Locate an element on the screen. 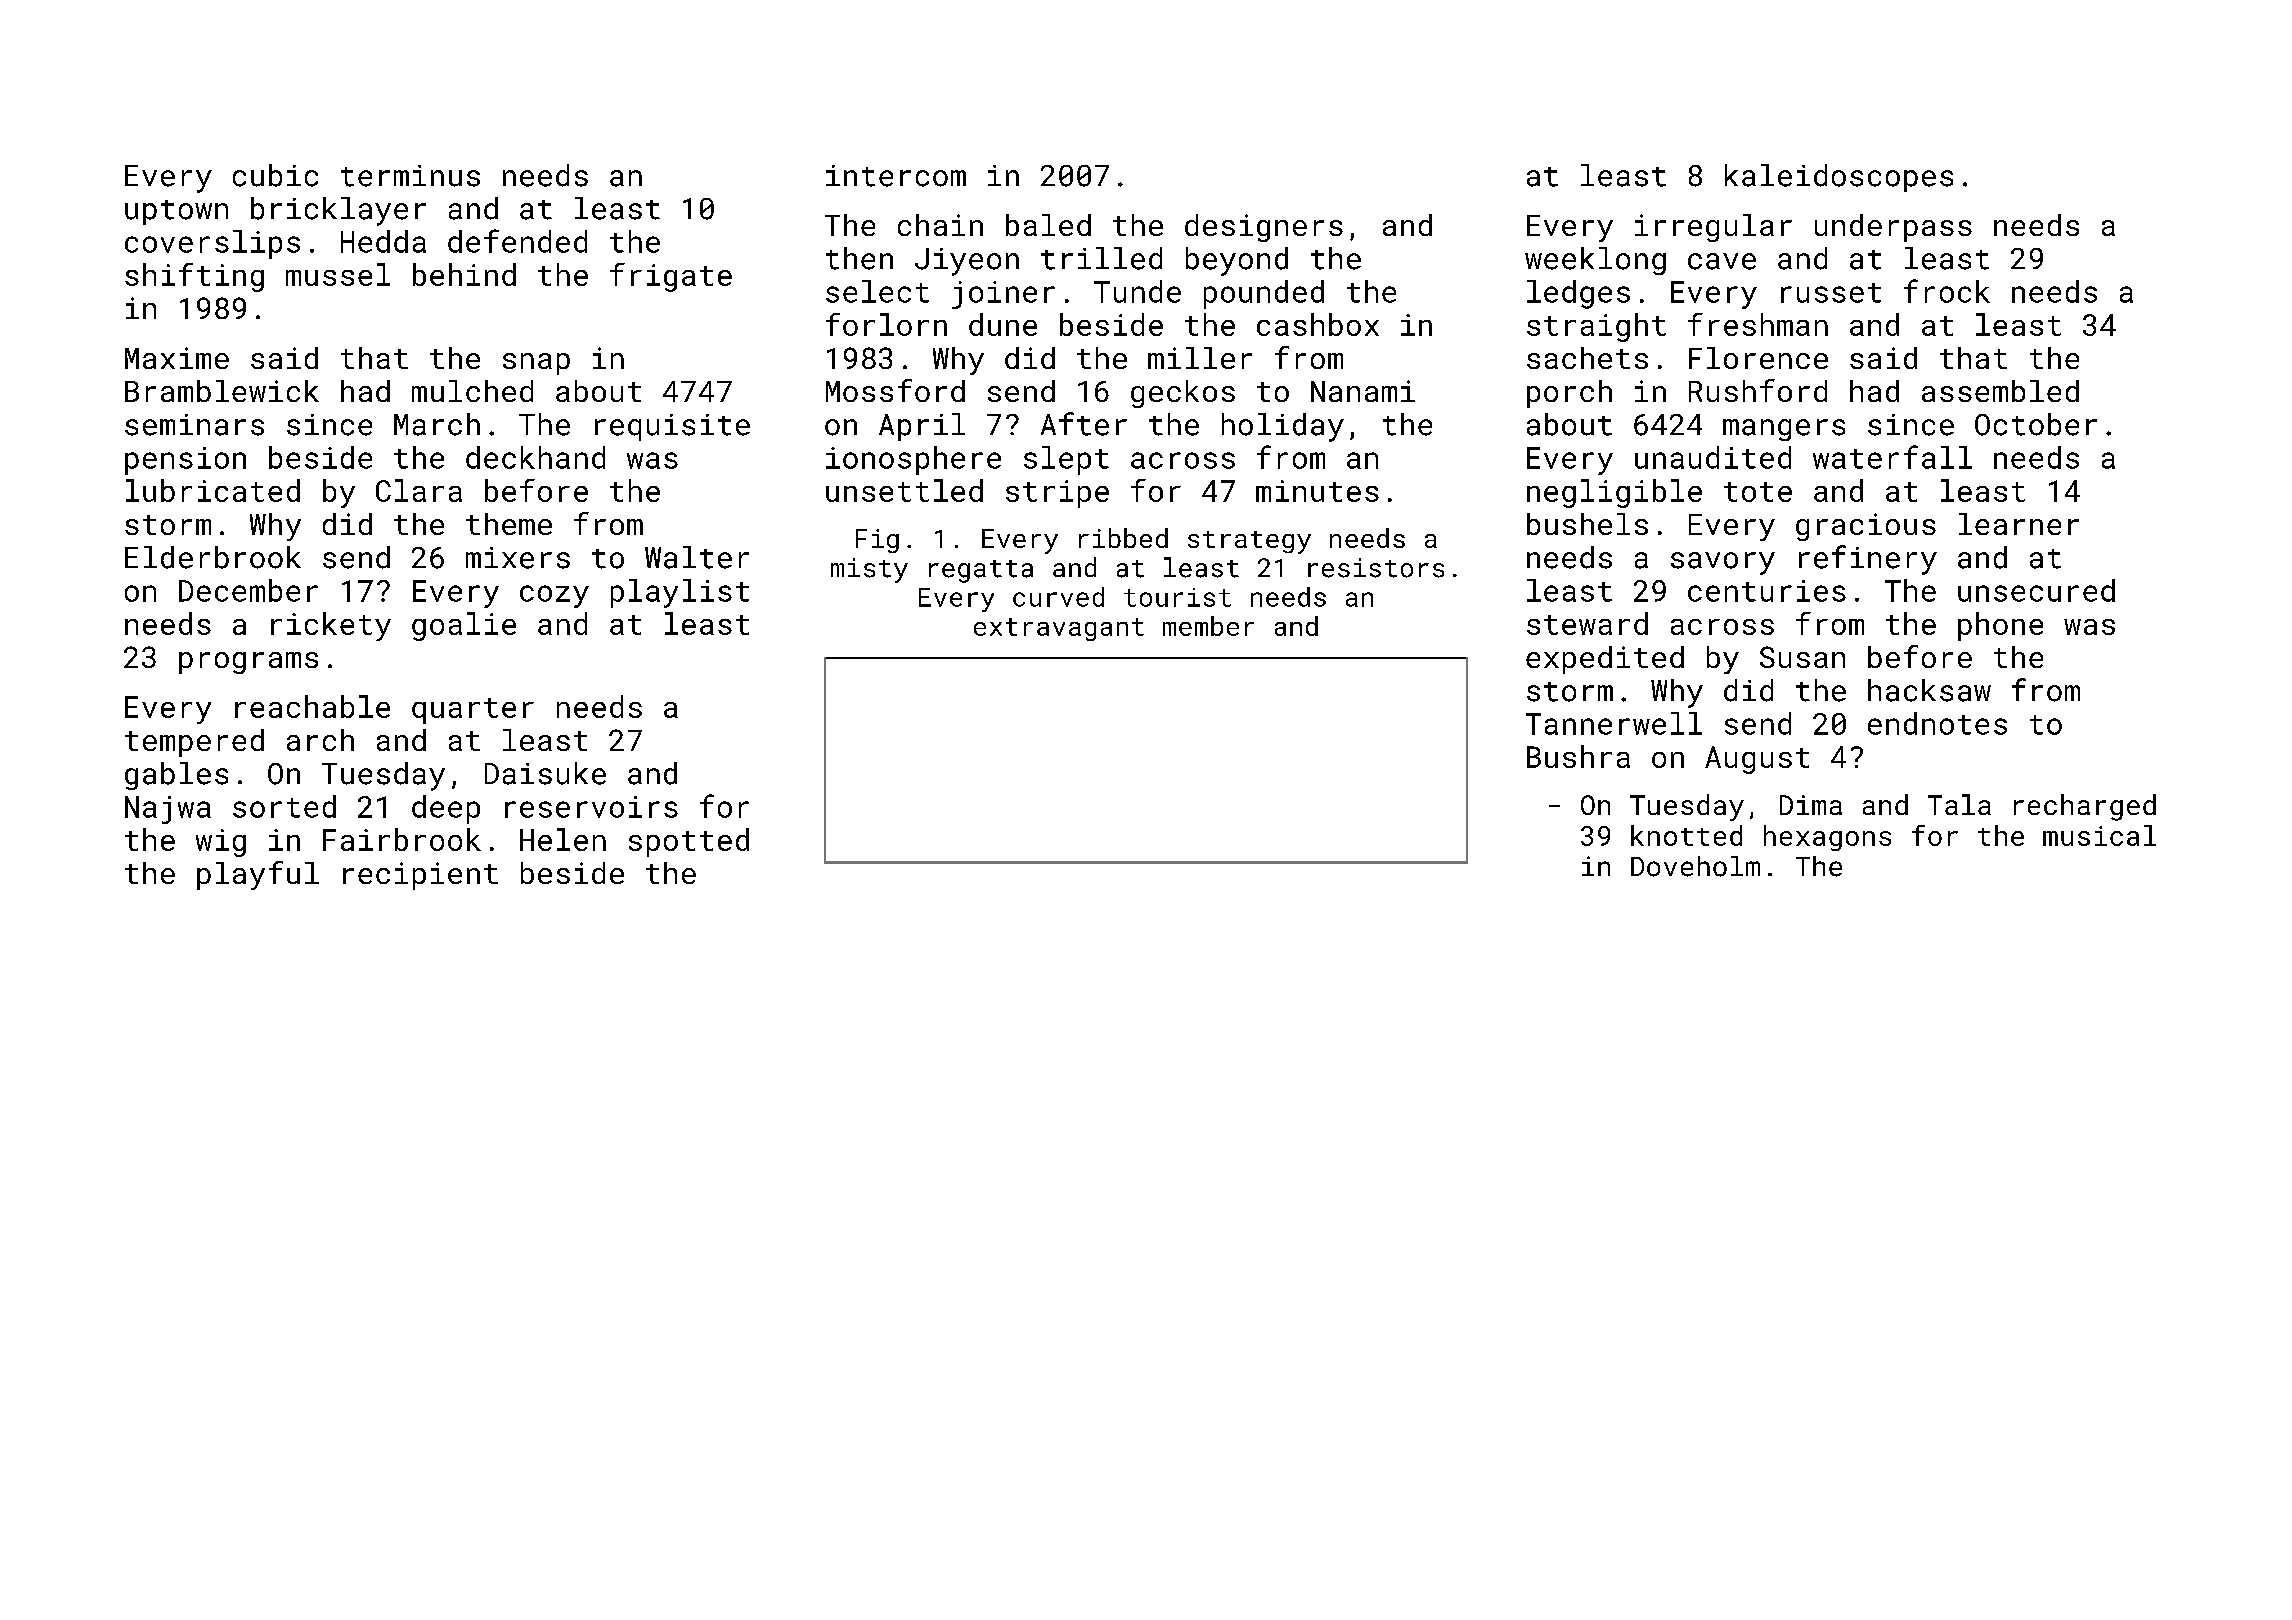  pension is located at coordinates (185, 461).
